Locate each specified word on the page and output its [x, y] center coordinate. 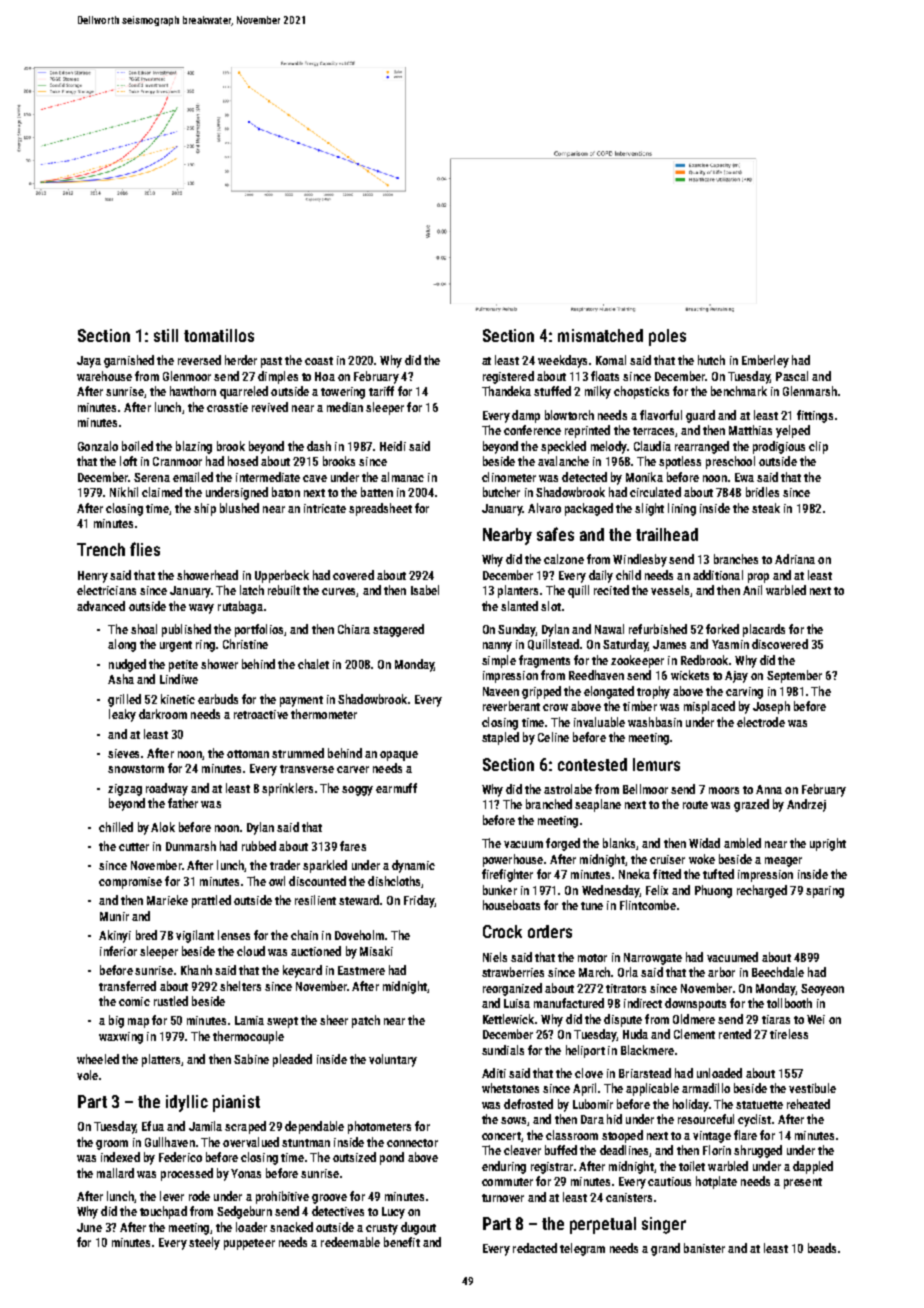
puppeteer [249, 1244]
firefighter [507, 875]
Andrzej [806, 805]
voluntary [393, 1060]
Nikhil [124, 492]
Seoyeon [822, 990]
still [166, 335]
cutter [134, 847]
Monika [644, 477]
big [116, 1021]
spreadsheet [380, 509]
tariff [381, 391]
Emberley [765, 361]
